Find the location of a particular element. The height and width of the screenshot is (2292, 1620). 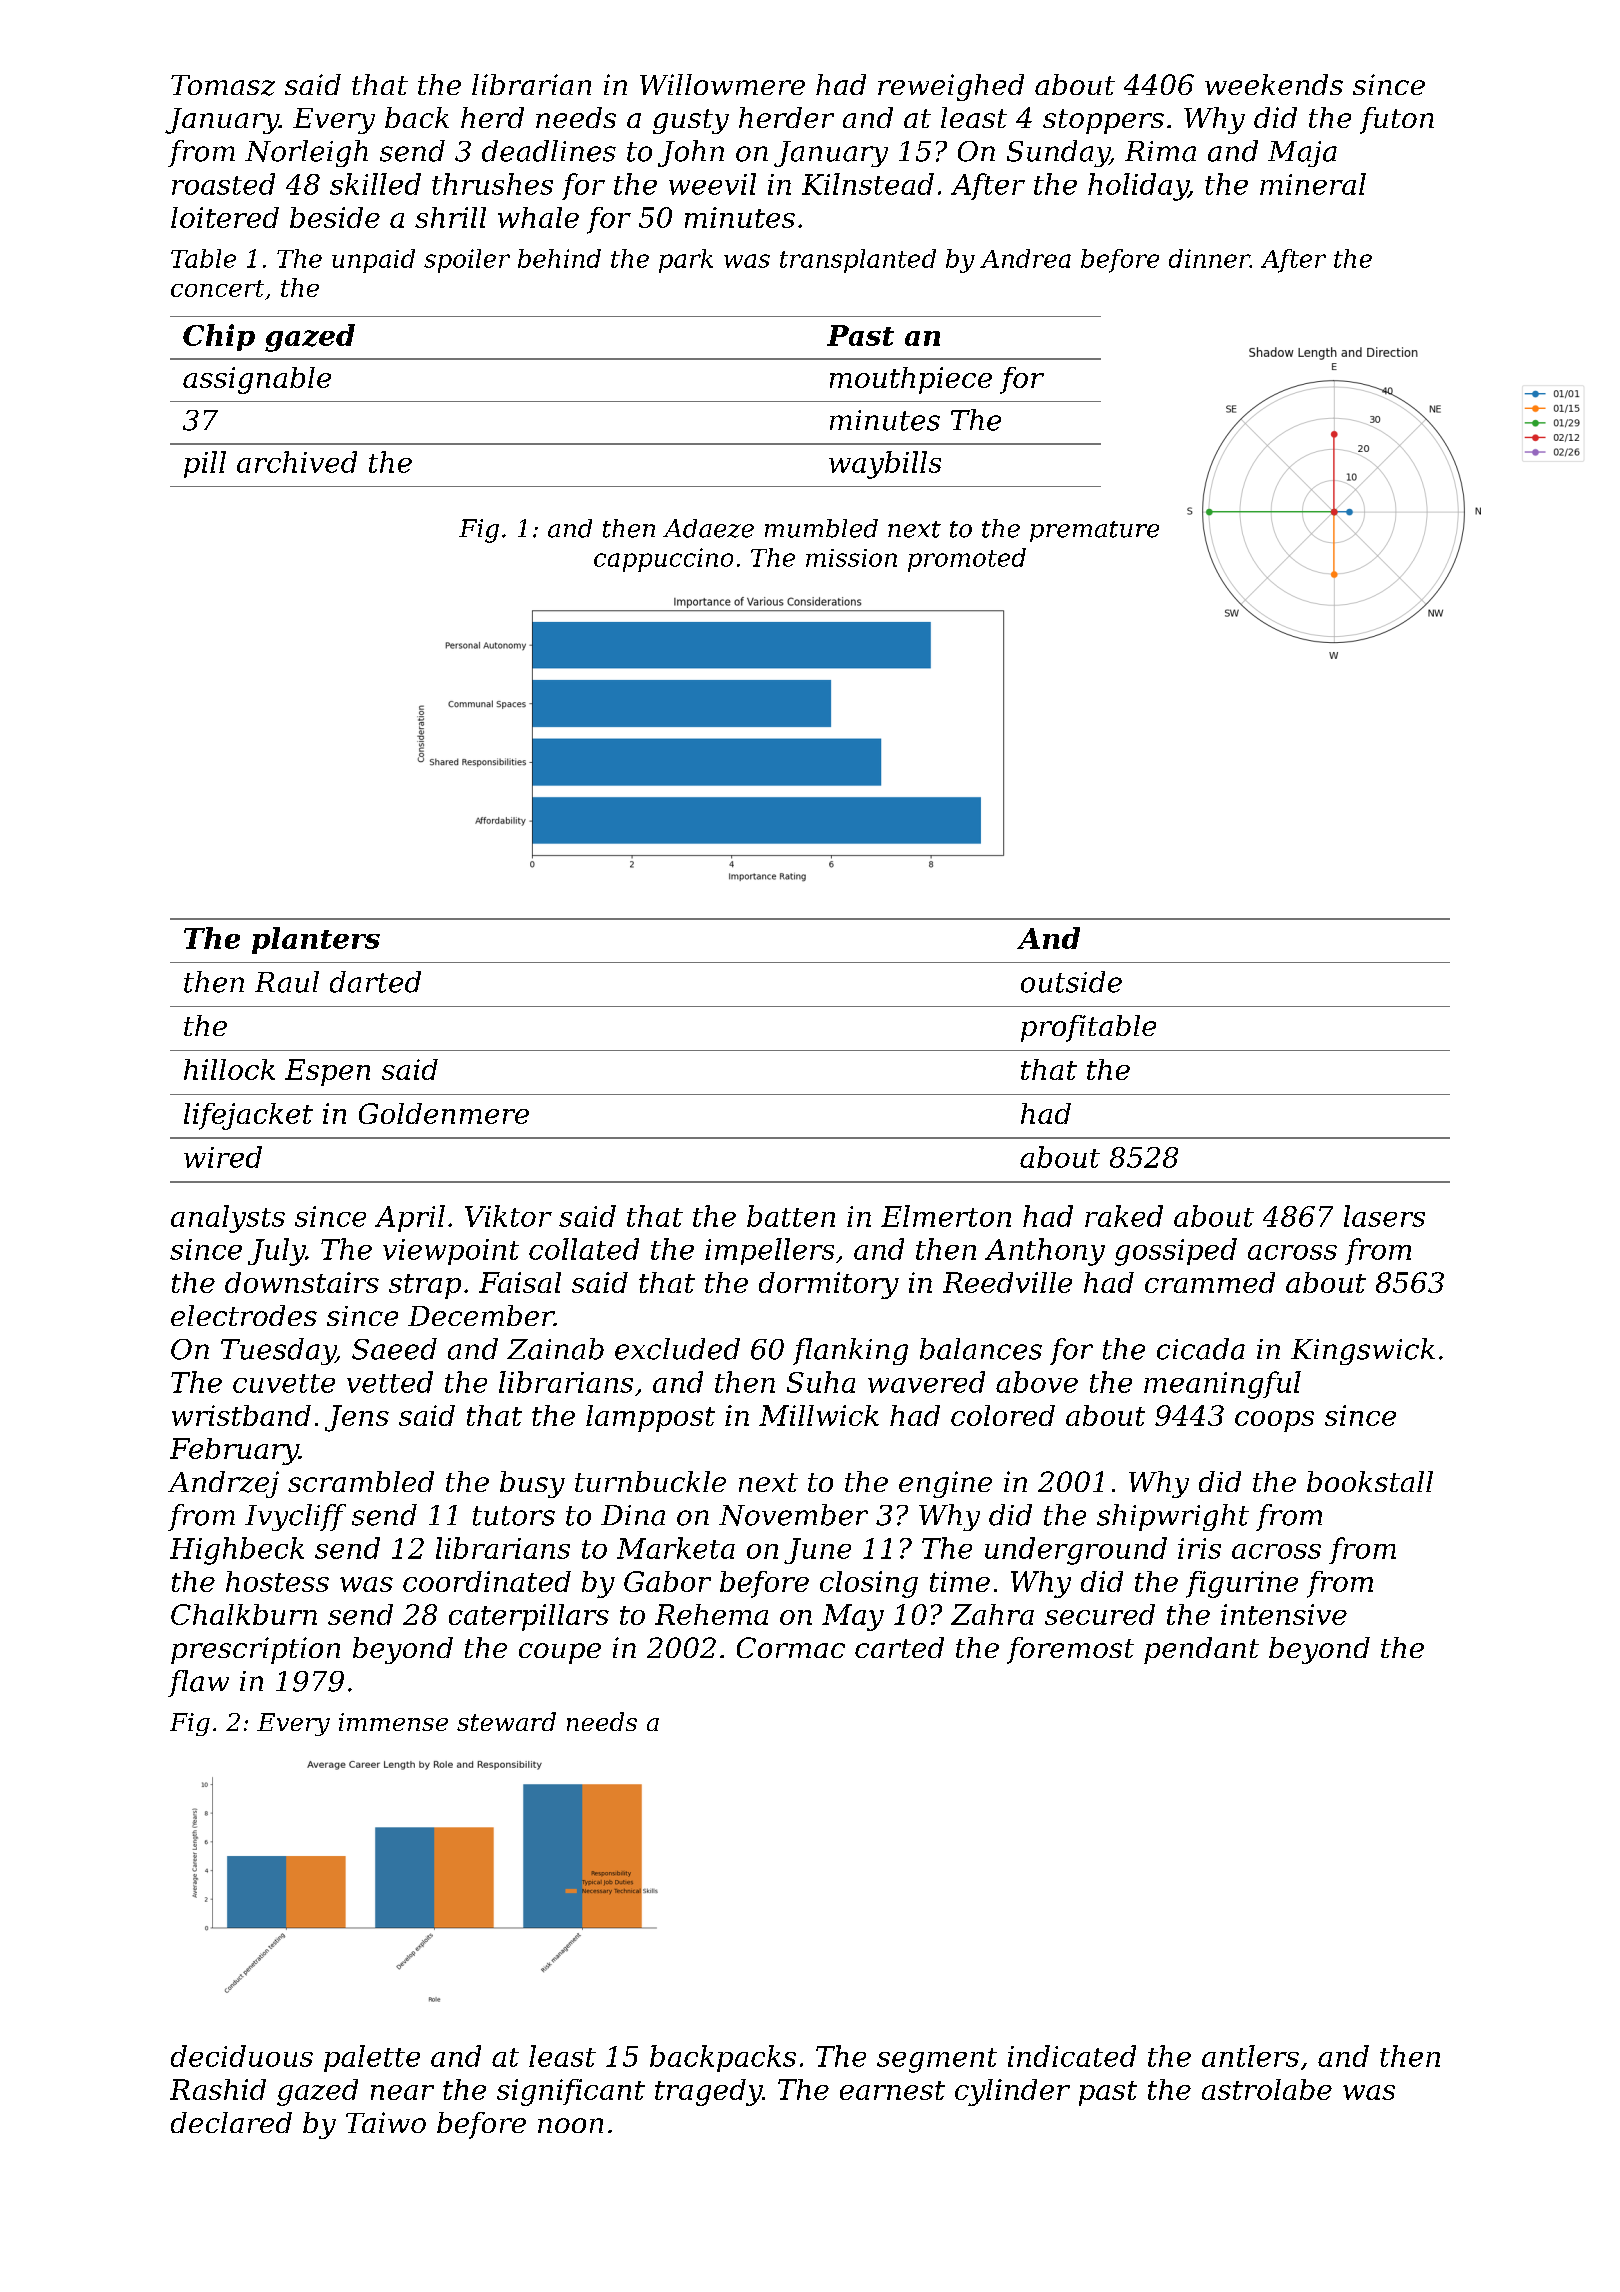

antlers is located at coordinates (1250, 2056).
